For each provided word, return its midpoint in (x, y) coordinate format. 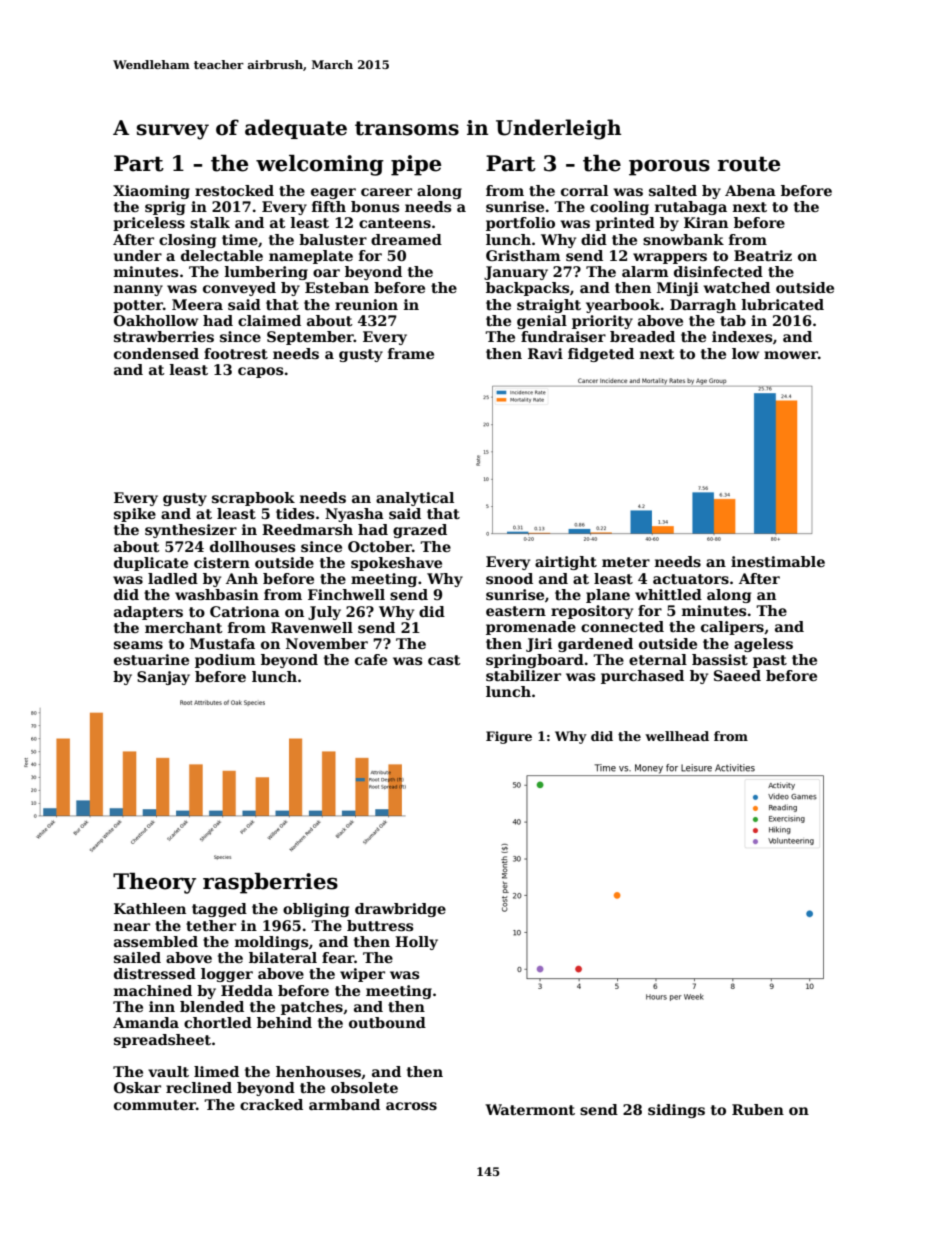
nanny (138, 290)
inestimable (778, 561)
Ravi (545, 353)
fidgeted (601, 355)
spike (135, 515)
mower (791, 355)
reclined (199, 1087)
